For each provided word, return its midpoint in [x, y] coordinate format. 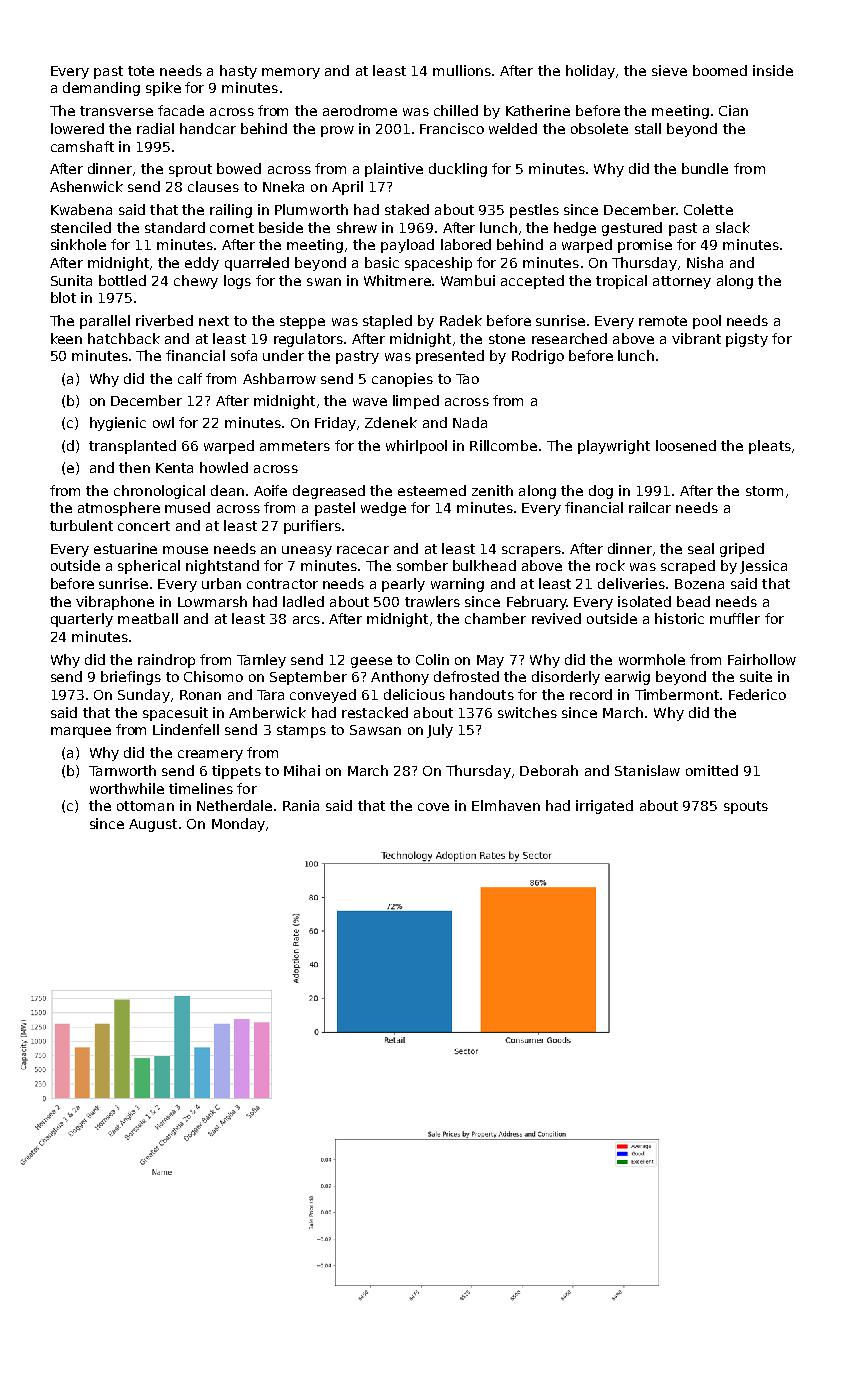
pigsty [747, 340]
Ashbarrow [279, 378]
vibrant [696, 338]
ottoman [145, 806]
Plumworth [311, 209]
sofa [244, 355]
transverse [116, 111]
